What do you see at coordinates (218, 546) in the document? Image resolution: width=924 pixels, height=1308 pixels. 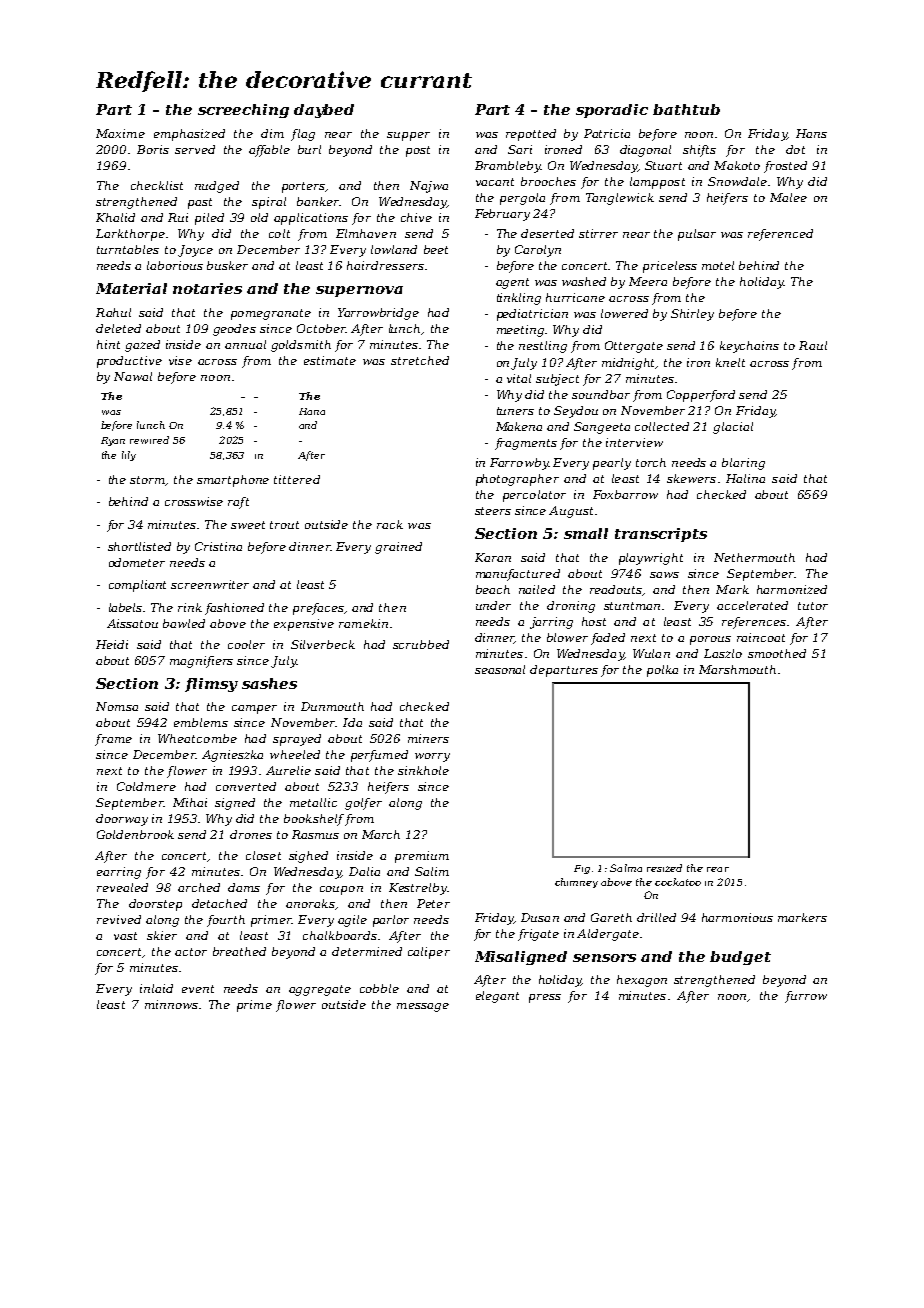 I see `Cristina` at bounding box center [218, 546].
